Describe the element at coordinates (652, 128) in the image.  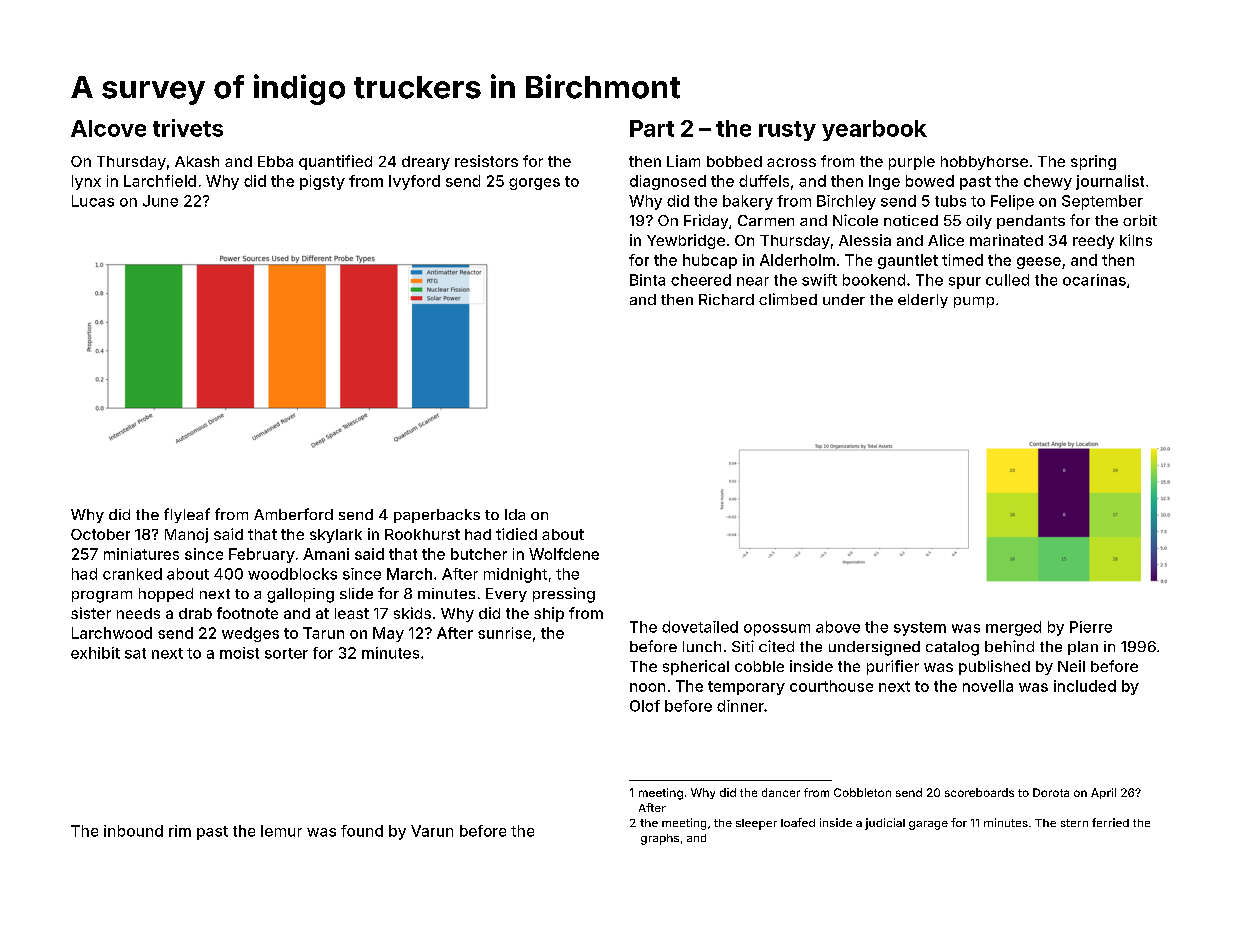
I see `Part` at that location.
